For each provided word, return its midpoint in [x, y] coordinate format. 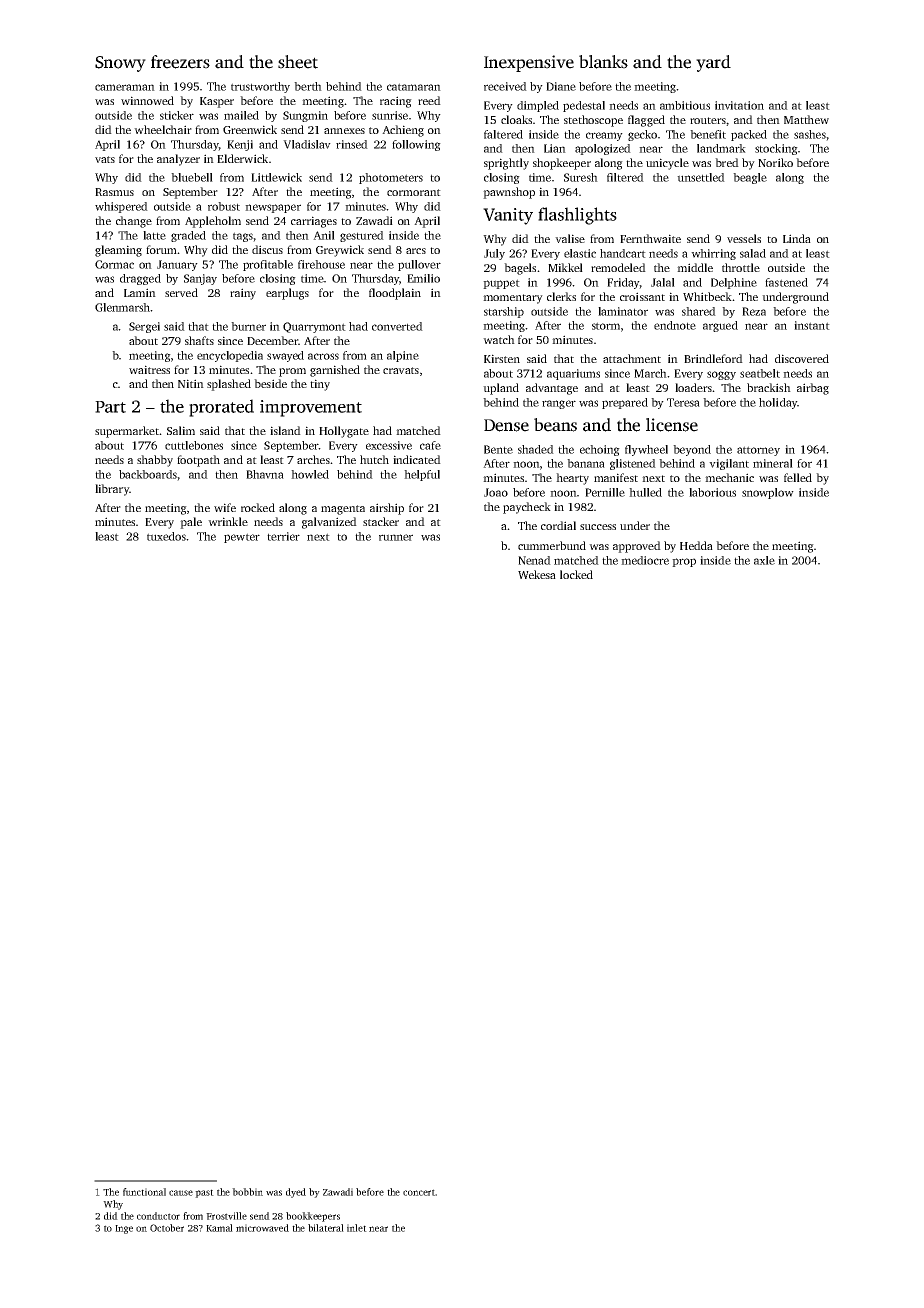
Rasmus [114, 192]
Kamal [219, 1228]
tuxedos [166, 536]
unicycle [667, 164]
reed [429, 100]
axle [764, 560]
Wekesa [537, 574]
